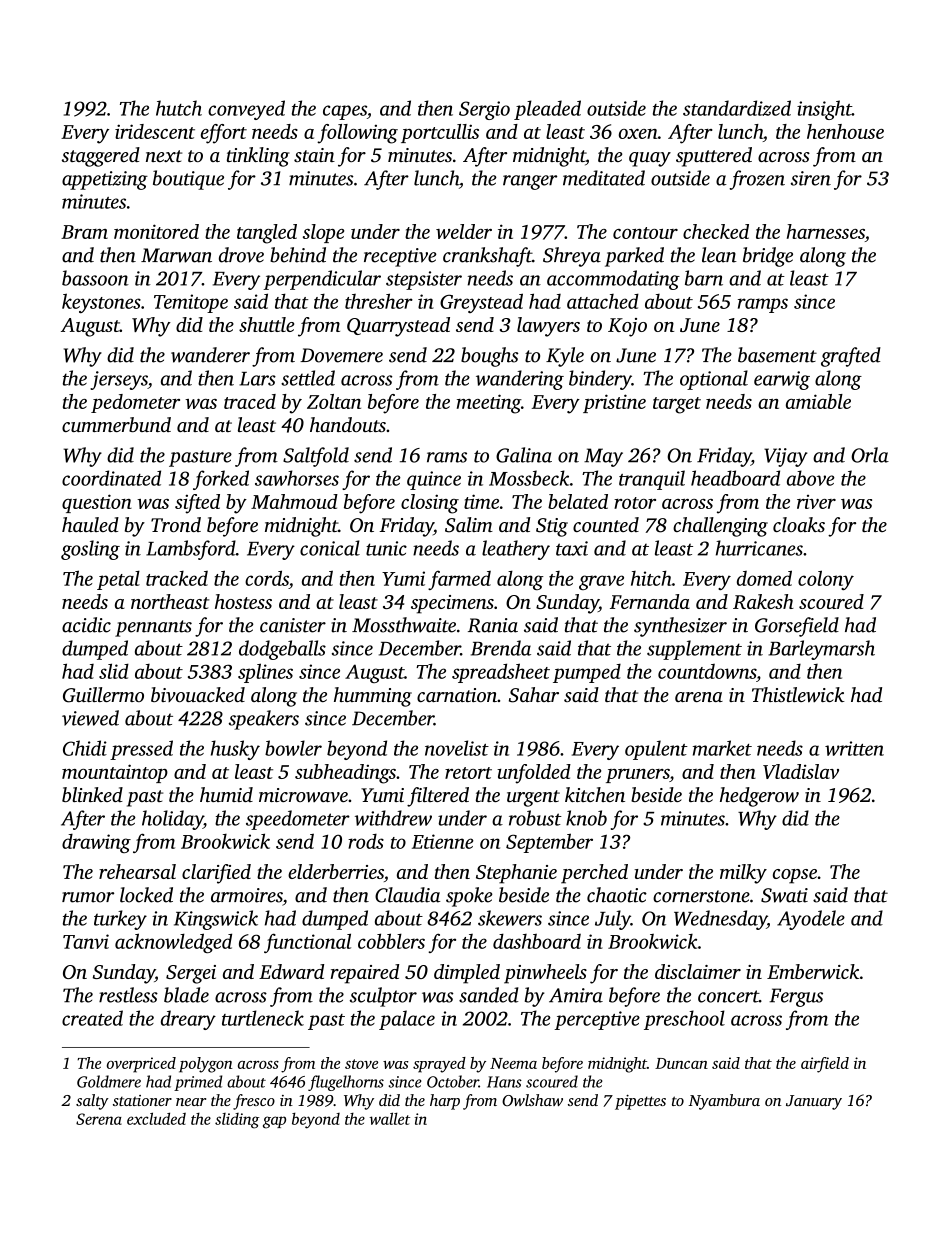 The image size is (952, 1233). What do you see at coordinates (818, 401) in the image?
I see `amiable` at bounding box center [818, 401].
